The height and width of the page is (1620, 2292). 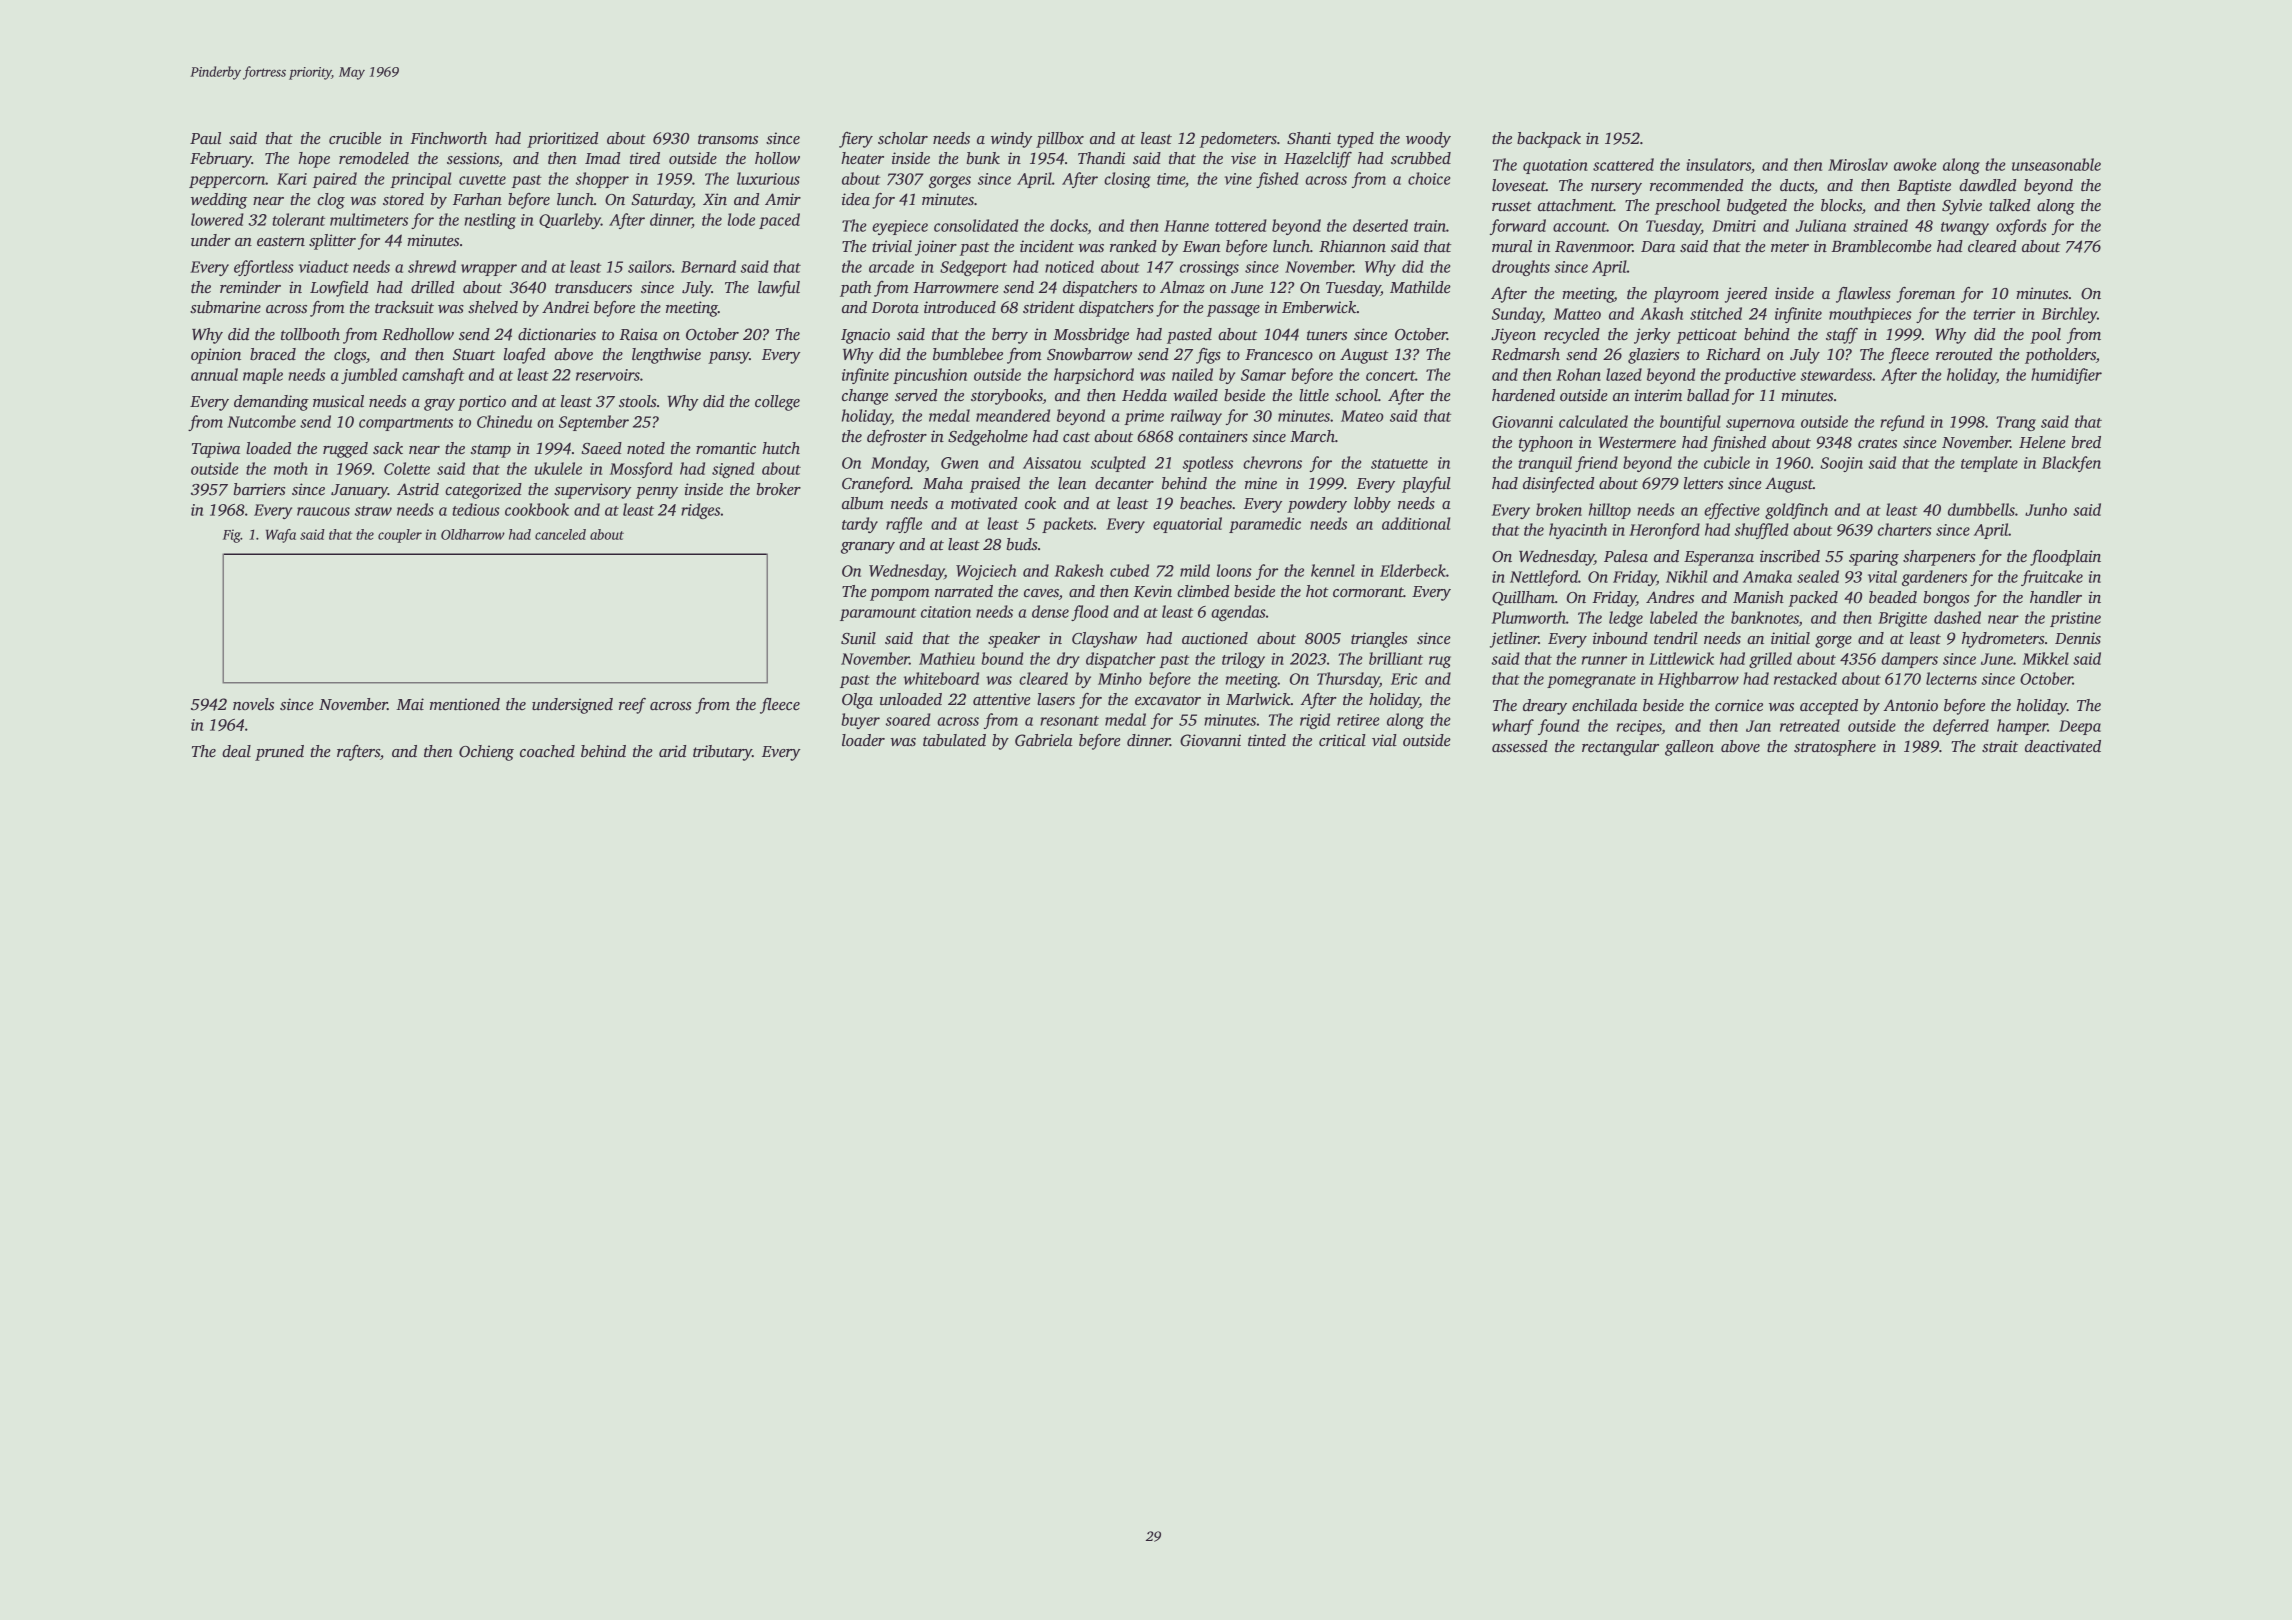 I want to click on closing, so click(x=1127, y=180).
